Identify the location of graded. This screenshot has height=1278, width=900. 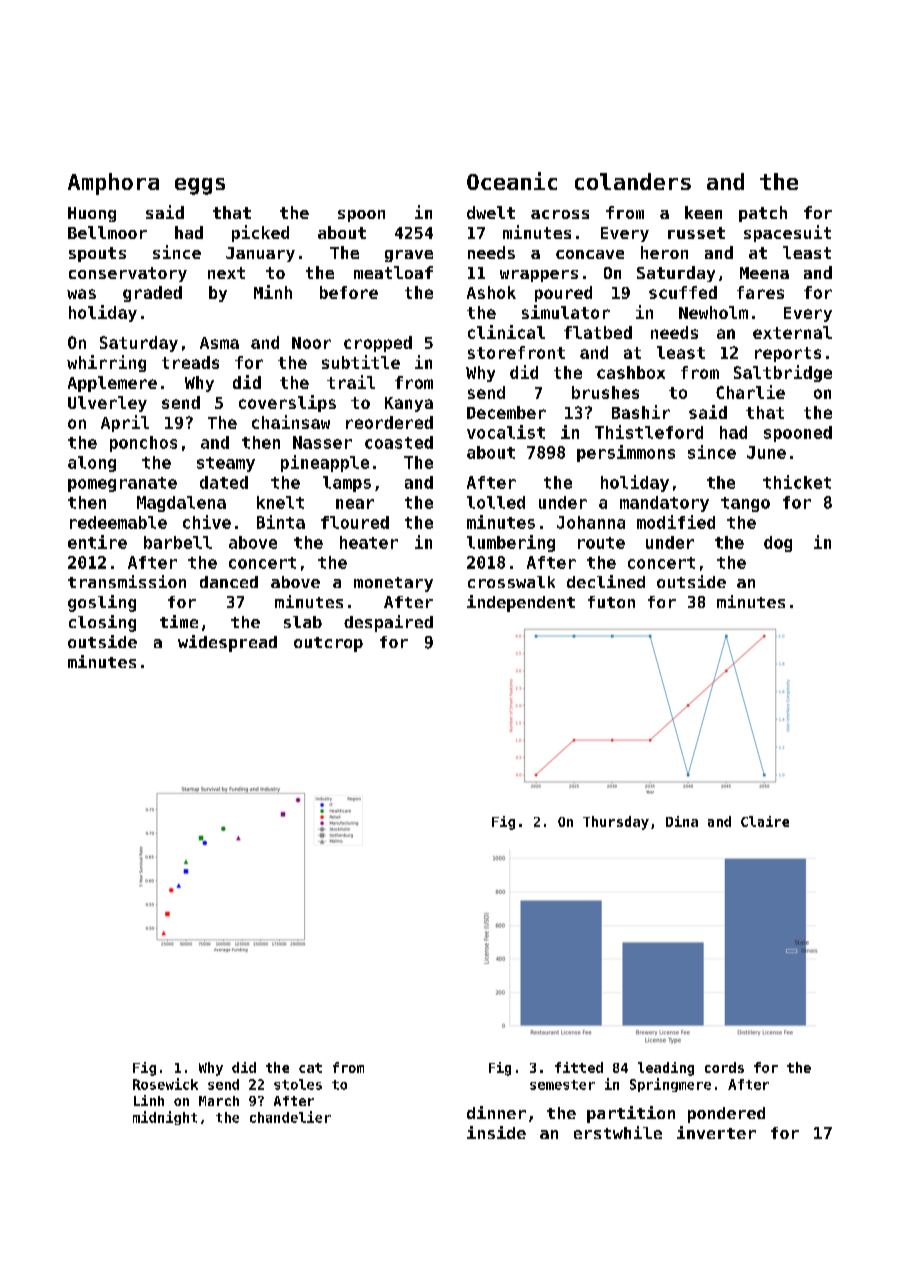
(152, 294).
